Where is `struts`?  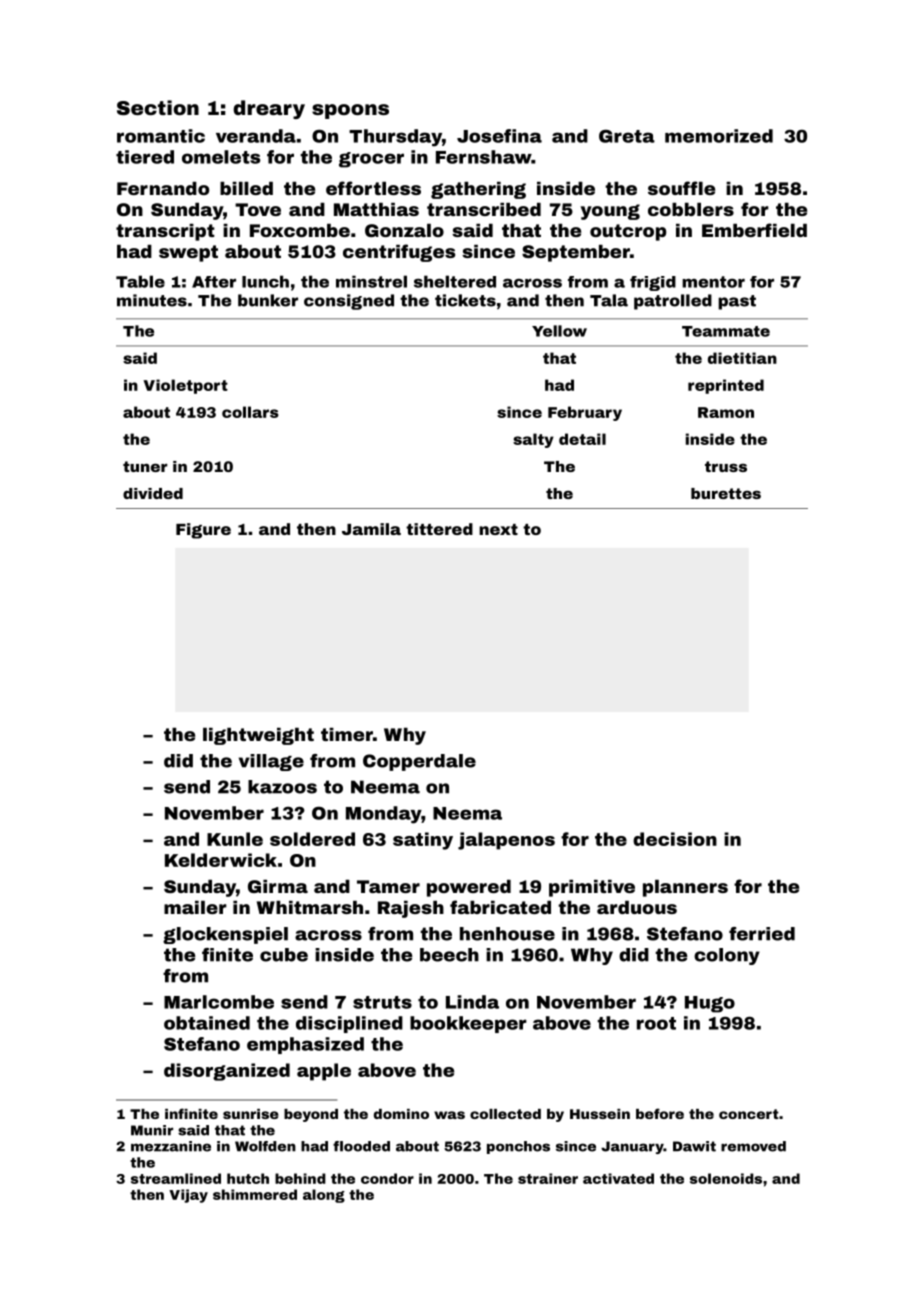
struts is located at coordinates (382, 1002).
